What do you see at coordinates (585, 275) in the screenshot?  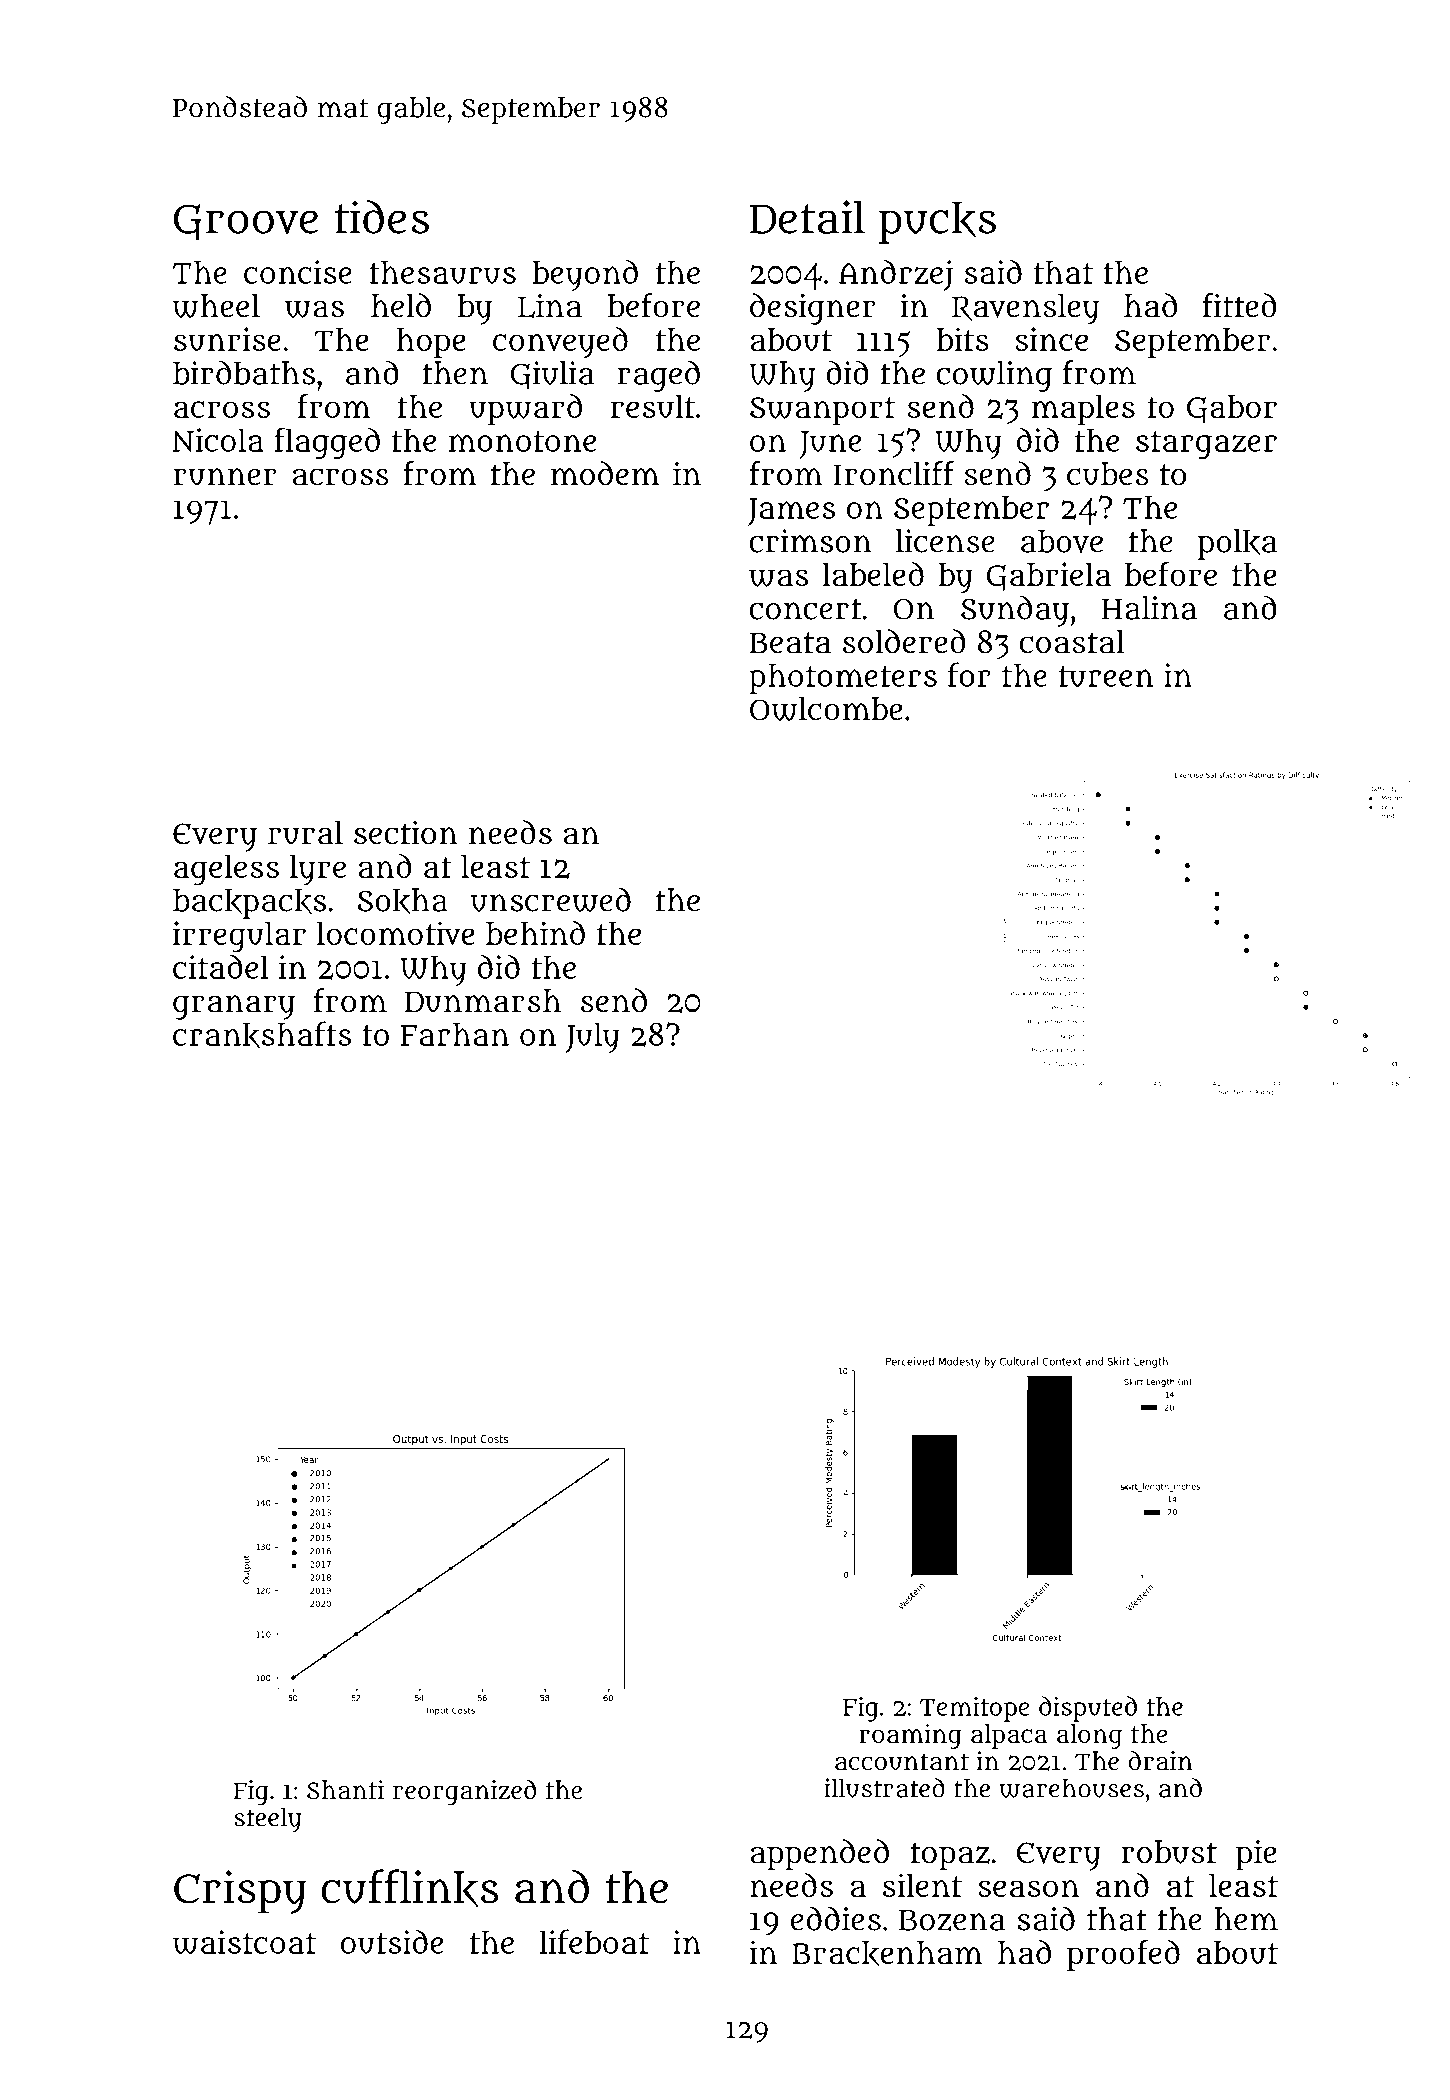 I see `beyond` at bounding box center [585, 275].
